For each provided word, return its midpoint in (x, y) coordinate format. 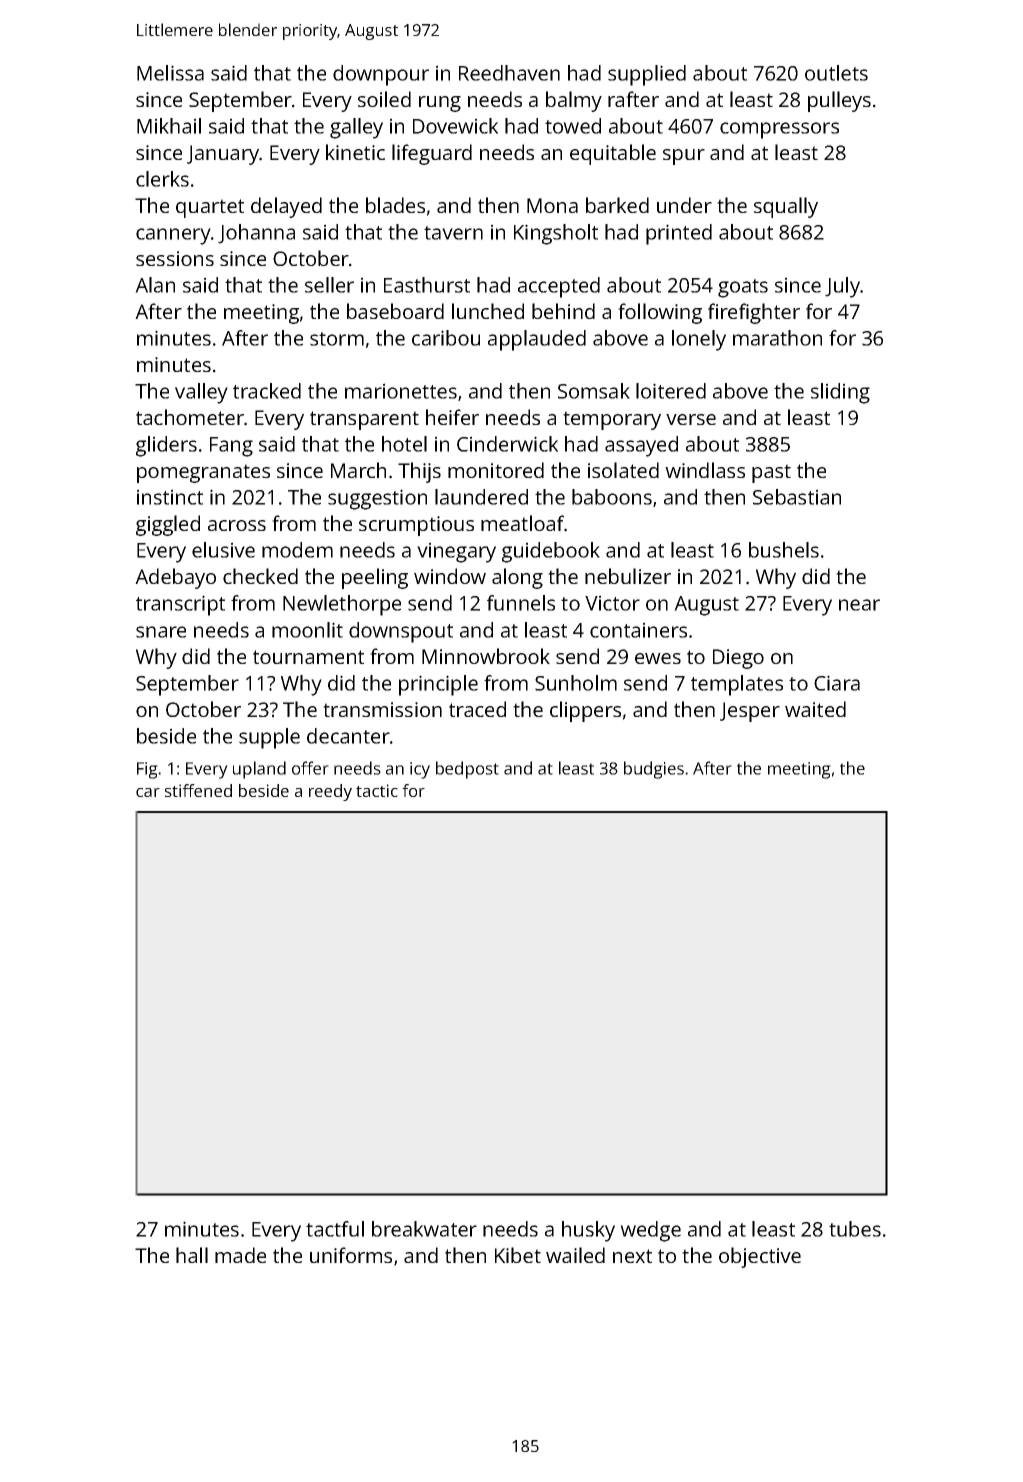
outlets (836, 73)
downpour (381, 75)
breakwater (424, 1229)
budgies (654, 770)
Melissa (170, 73)
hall (192, 1255)
